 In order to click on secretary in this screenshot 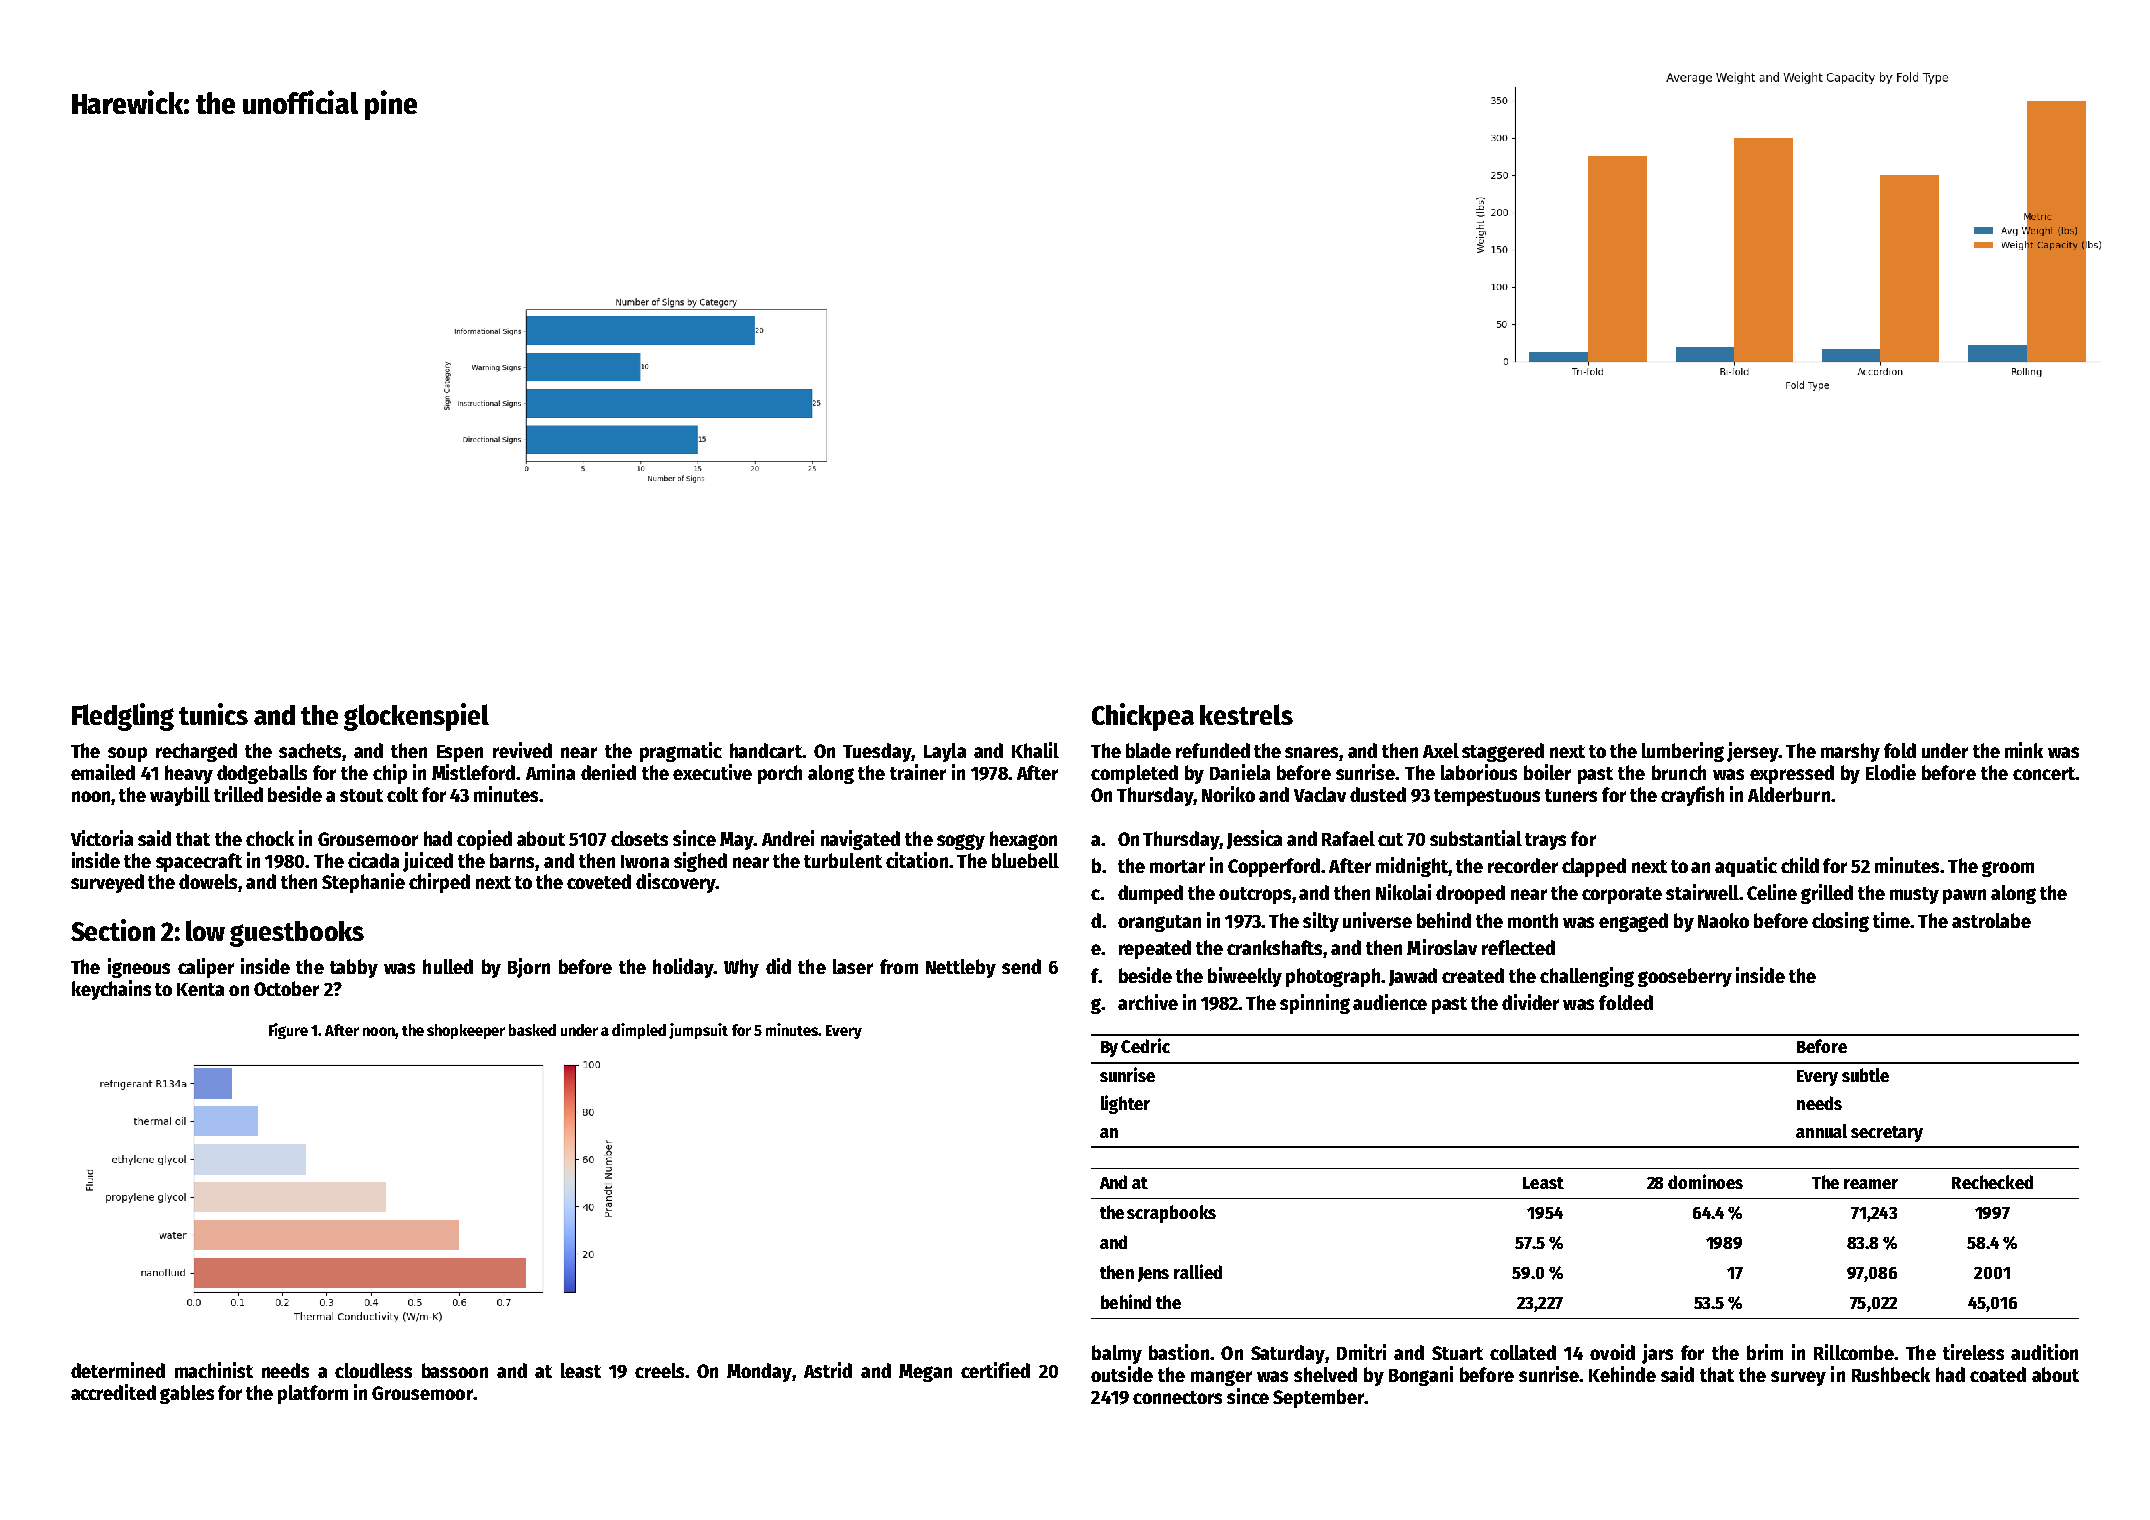, I will do `click(1887, 1134)`.
